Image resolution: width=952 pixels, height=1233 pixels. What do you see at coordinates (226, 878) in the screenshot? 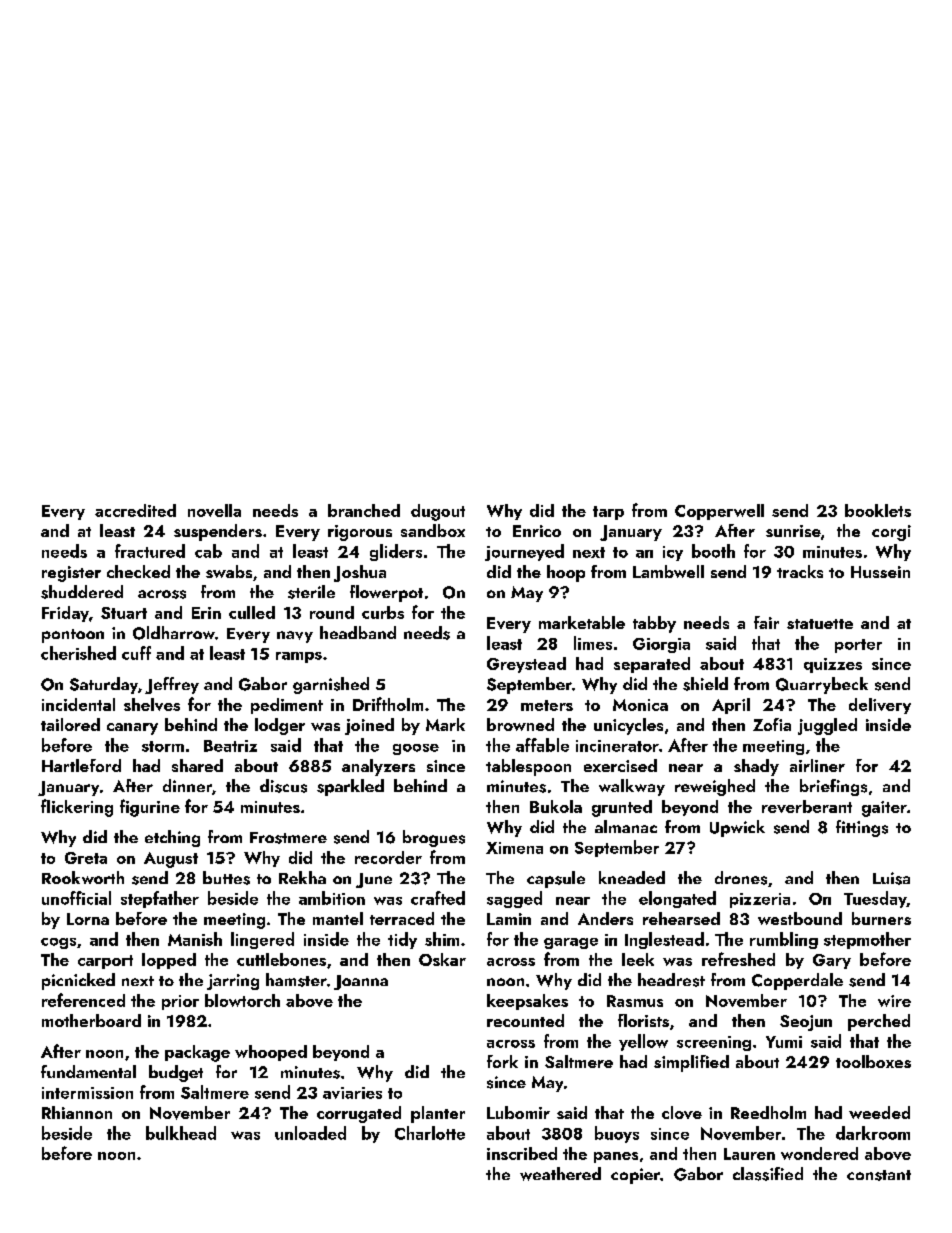
I see `buttes` at bounding box center [226, 878].
